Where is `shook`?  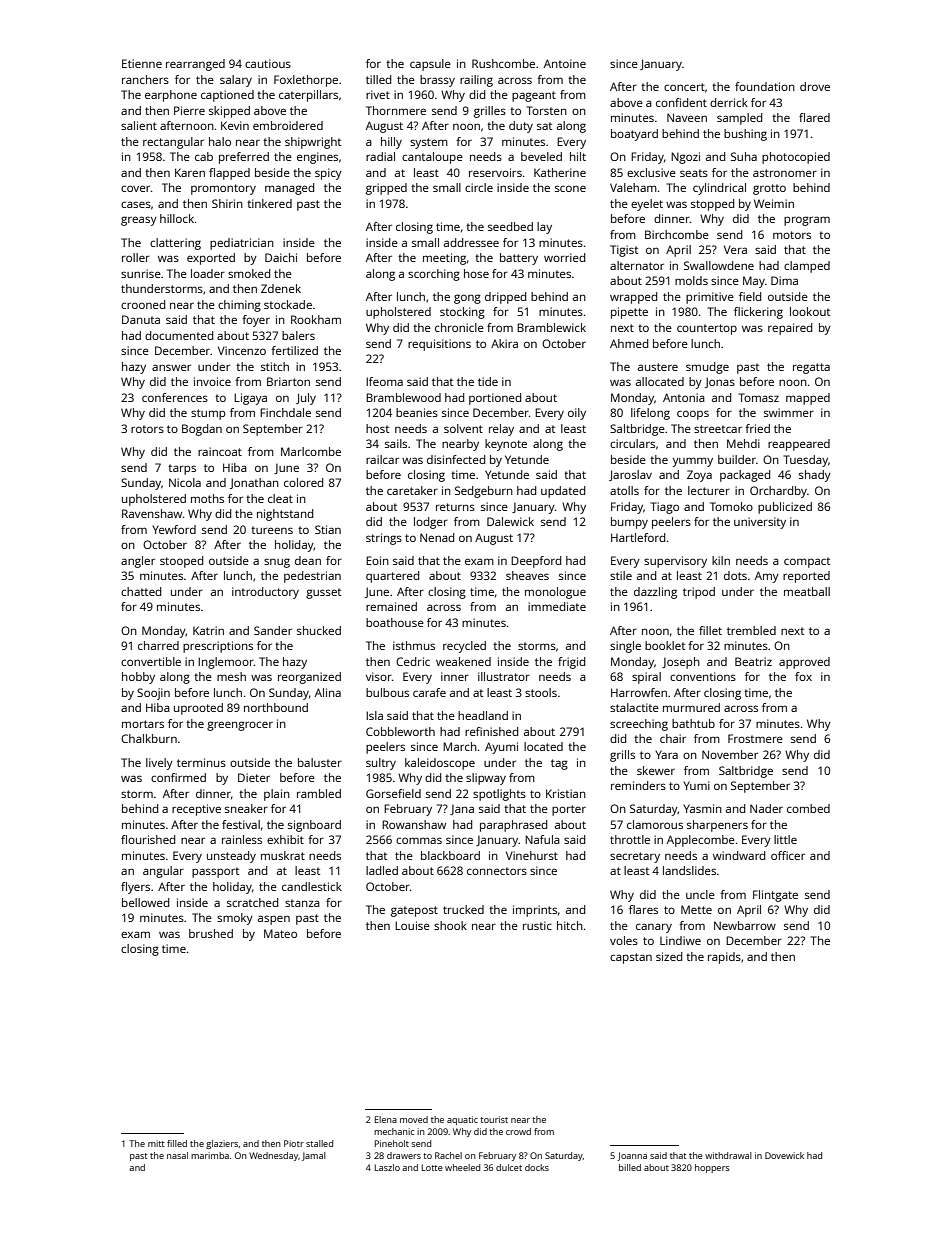 shook is located at coordinates (450, 925).
